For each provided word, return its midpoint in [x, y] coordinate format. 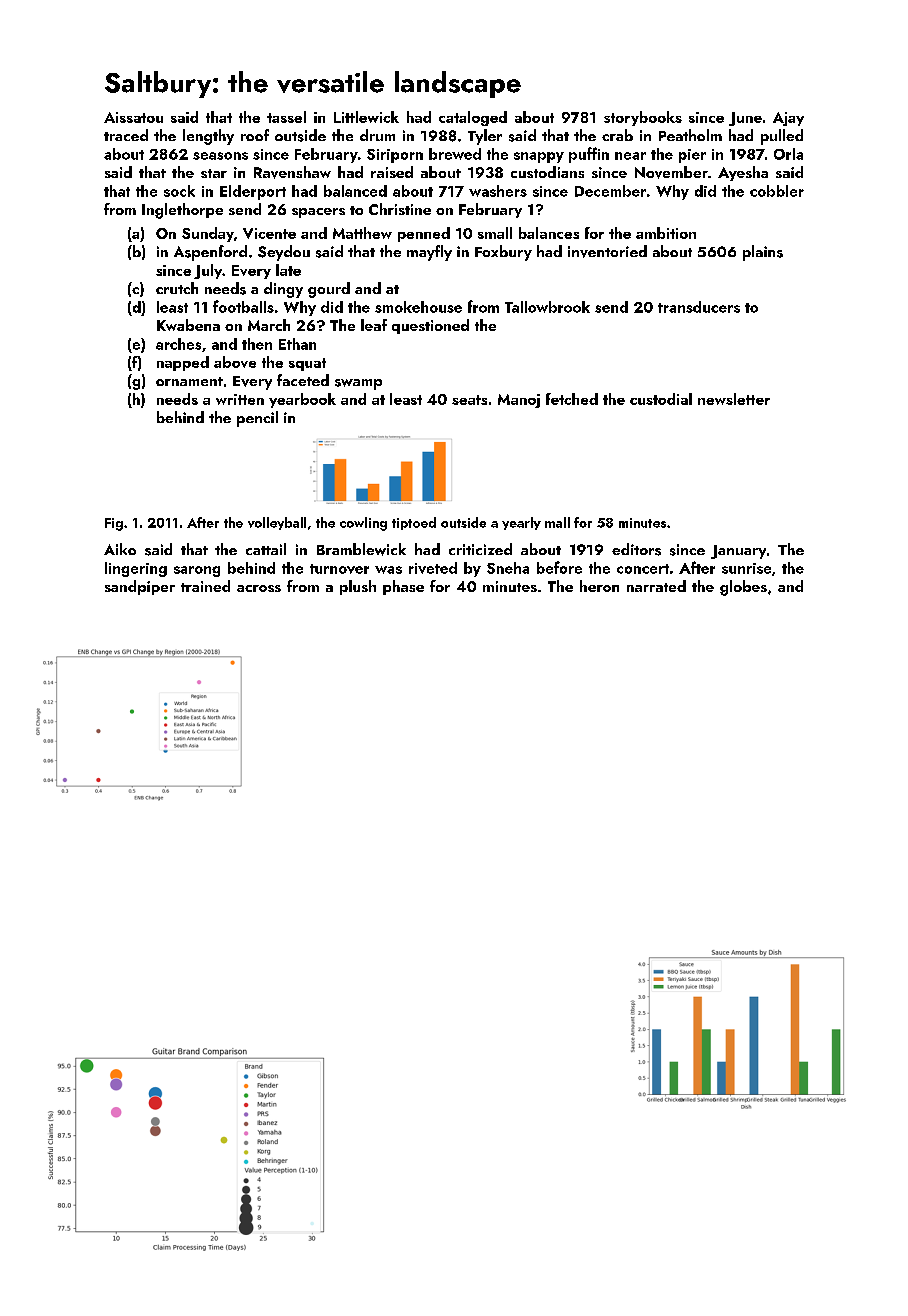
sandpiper [140, 587]
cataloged [473, 118]
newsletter [734, 399]
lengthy [208, 137]
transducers [699, 307]
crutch [177, 288]
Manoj [519, 401]
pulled [782, 137]
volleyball [277, 523]
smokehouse [418, 307]
